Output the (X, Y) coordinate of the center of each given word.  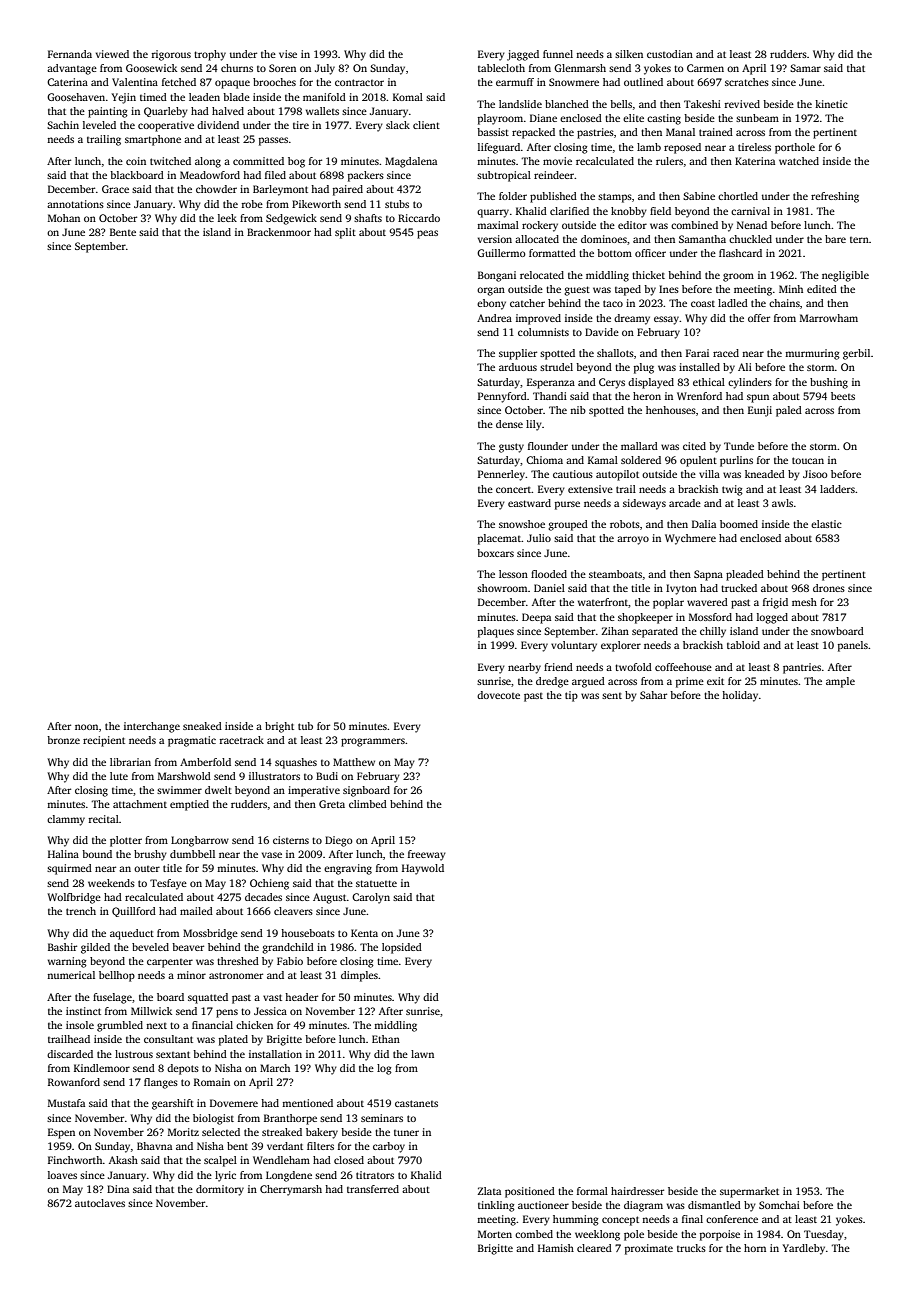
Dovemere (234, 1103)
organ (491, 291)
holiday (740, 696)
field (660, 211)
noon (86, 727)
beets (843, 396)
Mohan (64, 218)
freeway (427, 855)
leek (227, 218)
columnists (543, 332)
